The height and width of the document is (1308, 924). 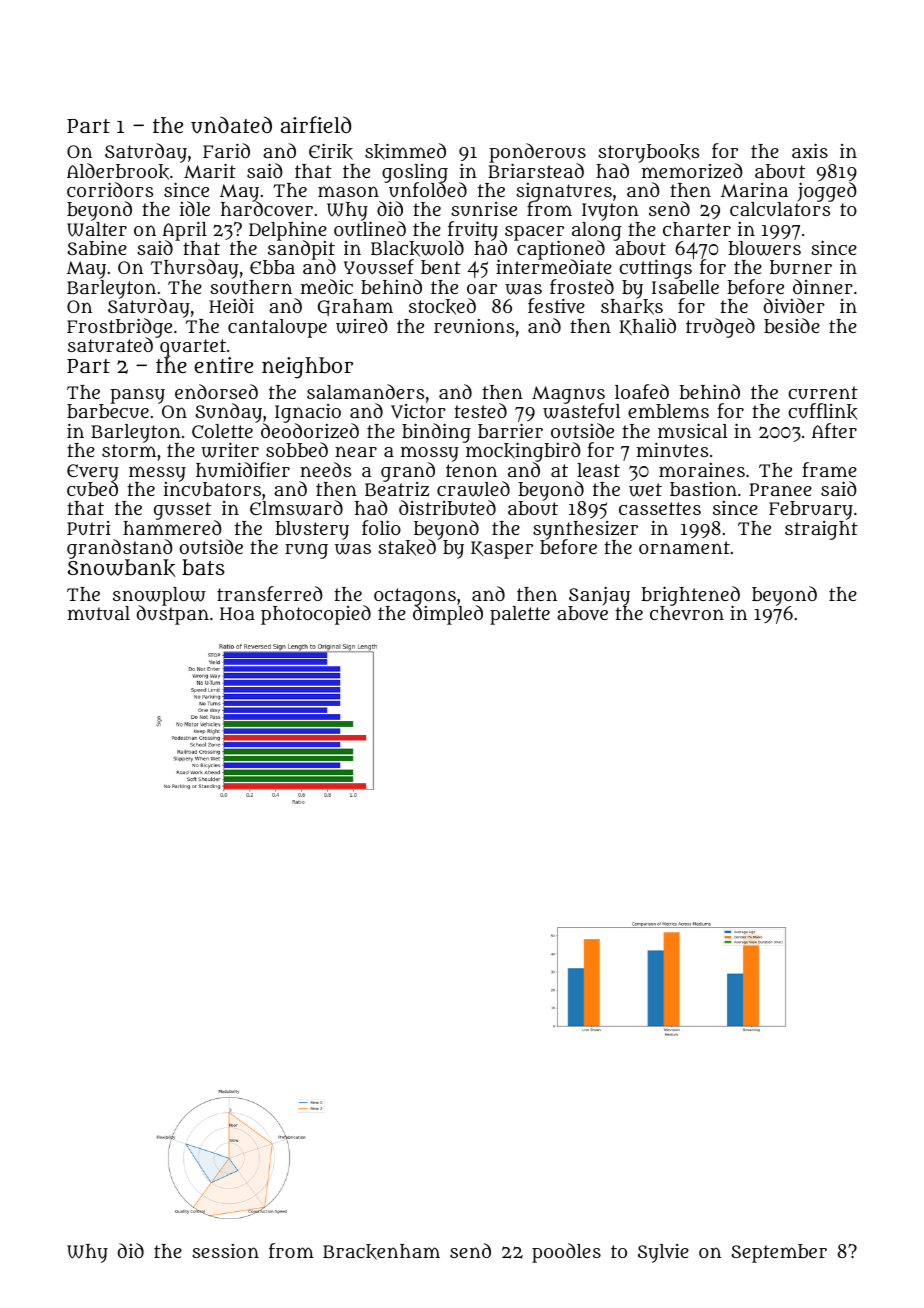 What do you see at coordinates (225, 1251) in the document?
I see `session` at bounding box center [225, 1251].
